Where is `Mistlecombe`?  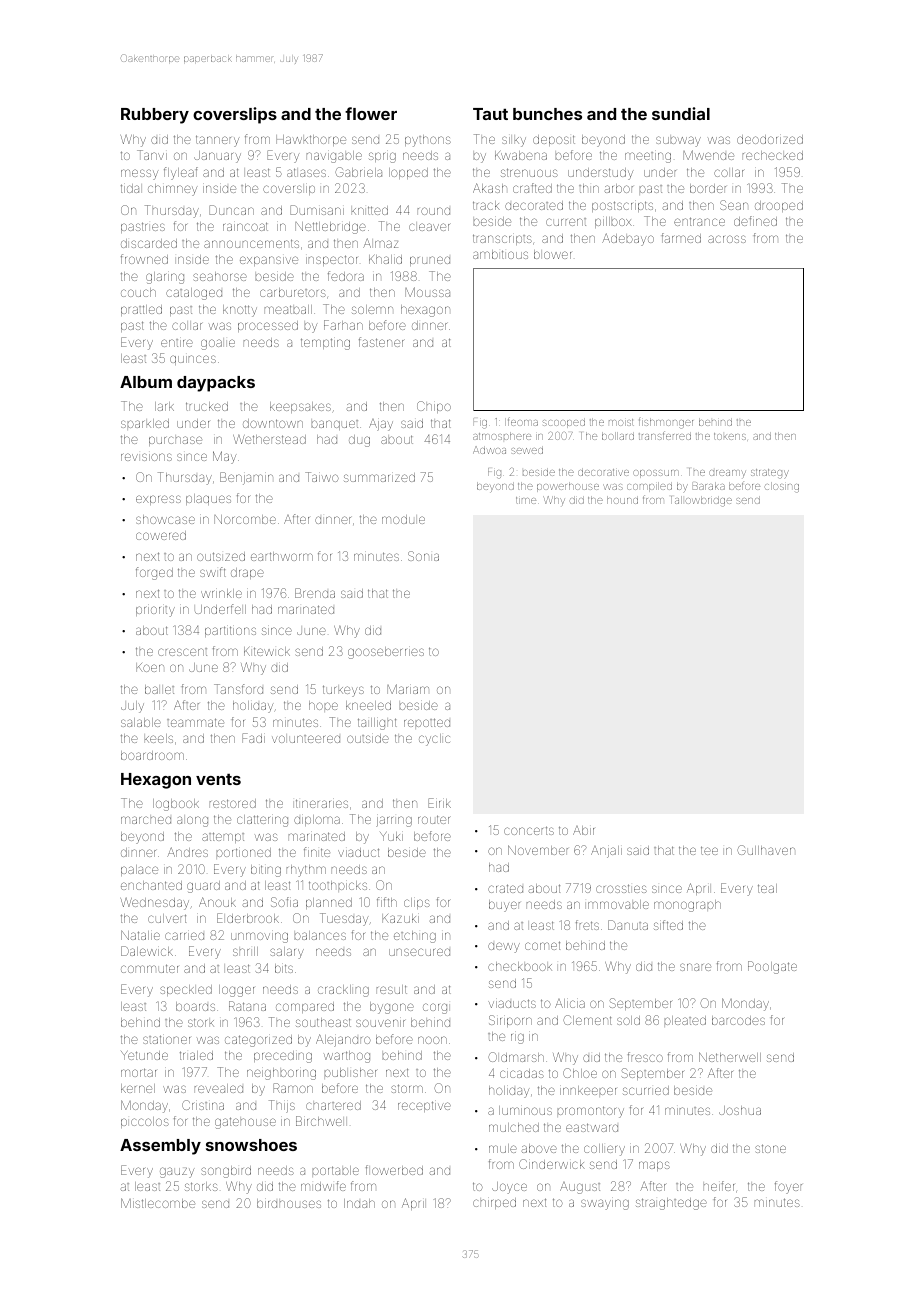
Mistlecombe is located at coordinates (158, 1203).
